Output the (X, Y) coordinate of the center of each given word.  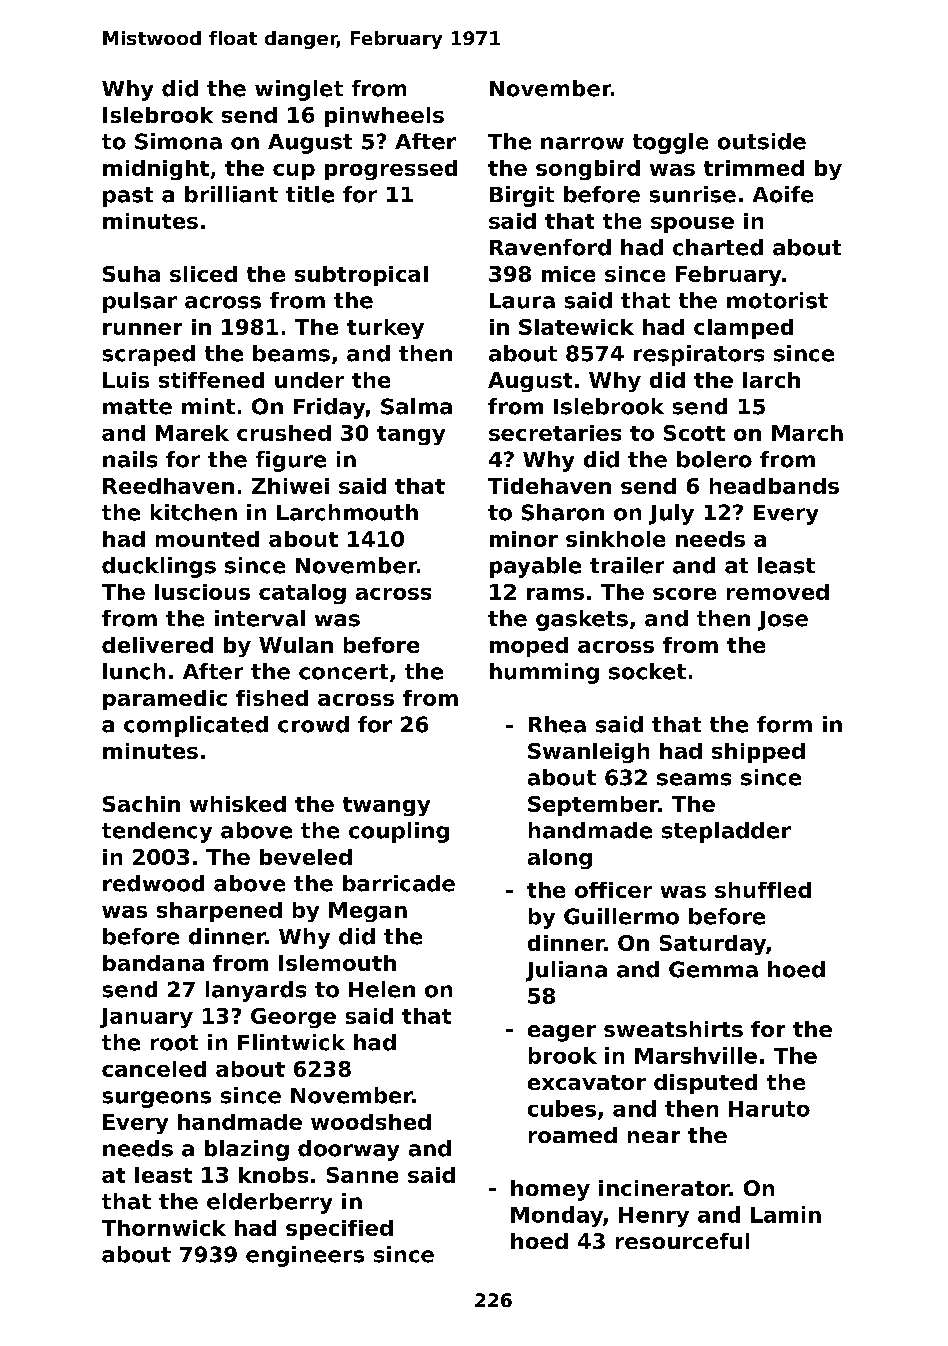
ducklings (159, 567)
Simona (178, 141)
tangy (411, 435)
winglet (299, 90)
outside (762, 141)
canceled (154, 1069)
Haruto (769, 1109)
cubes (562, 1108)
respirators (699, 355)
